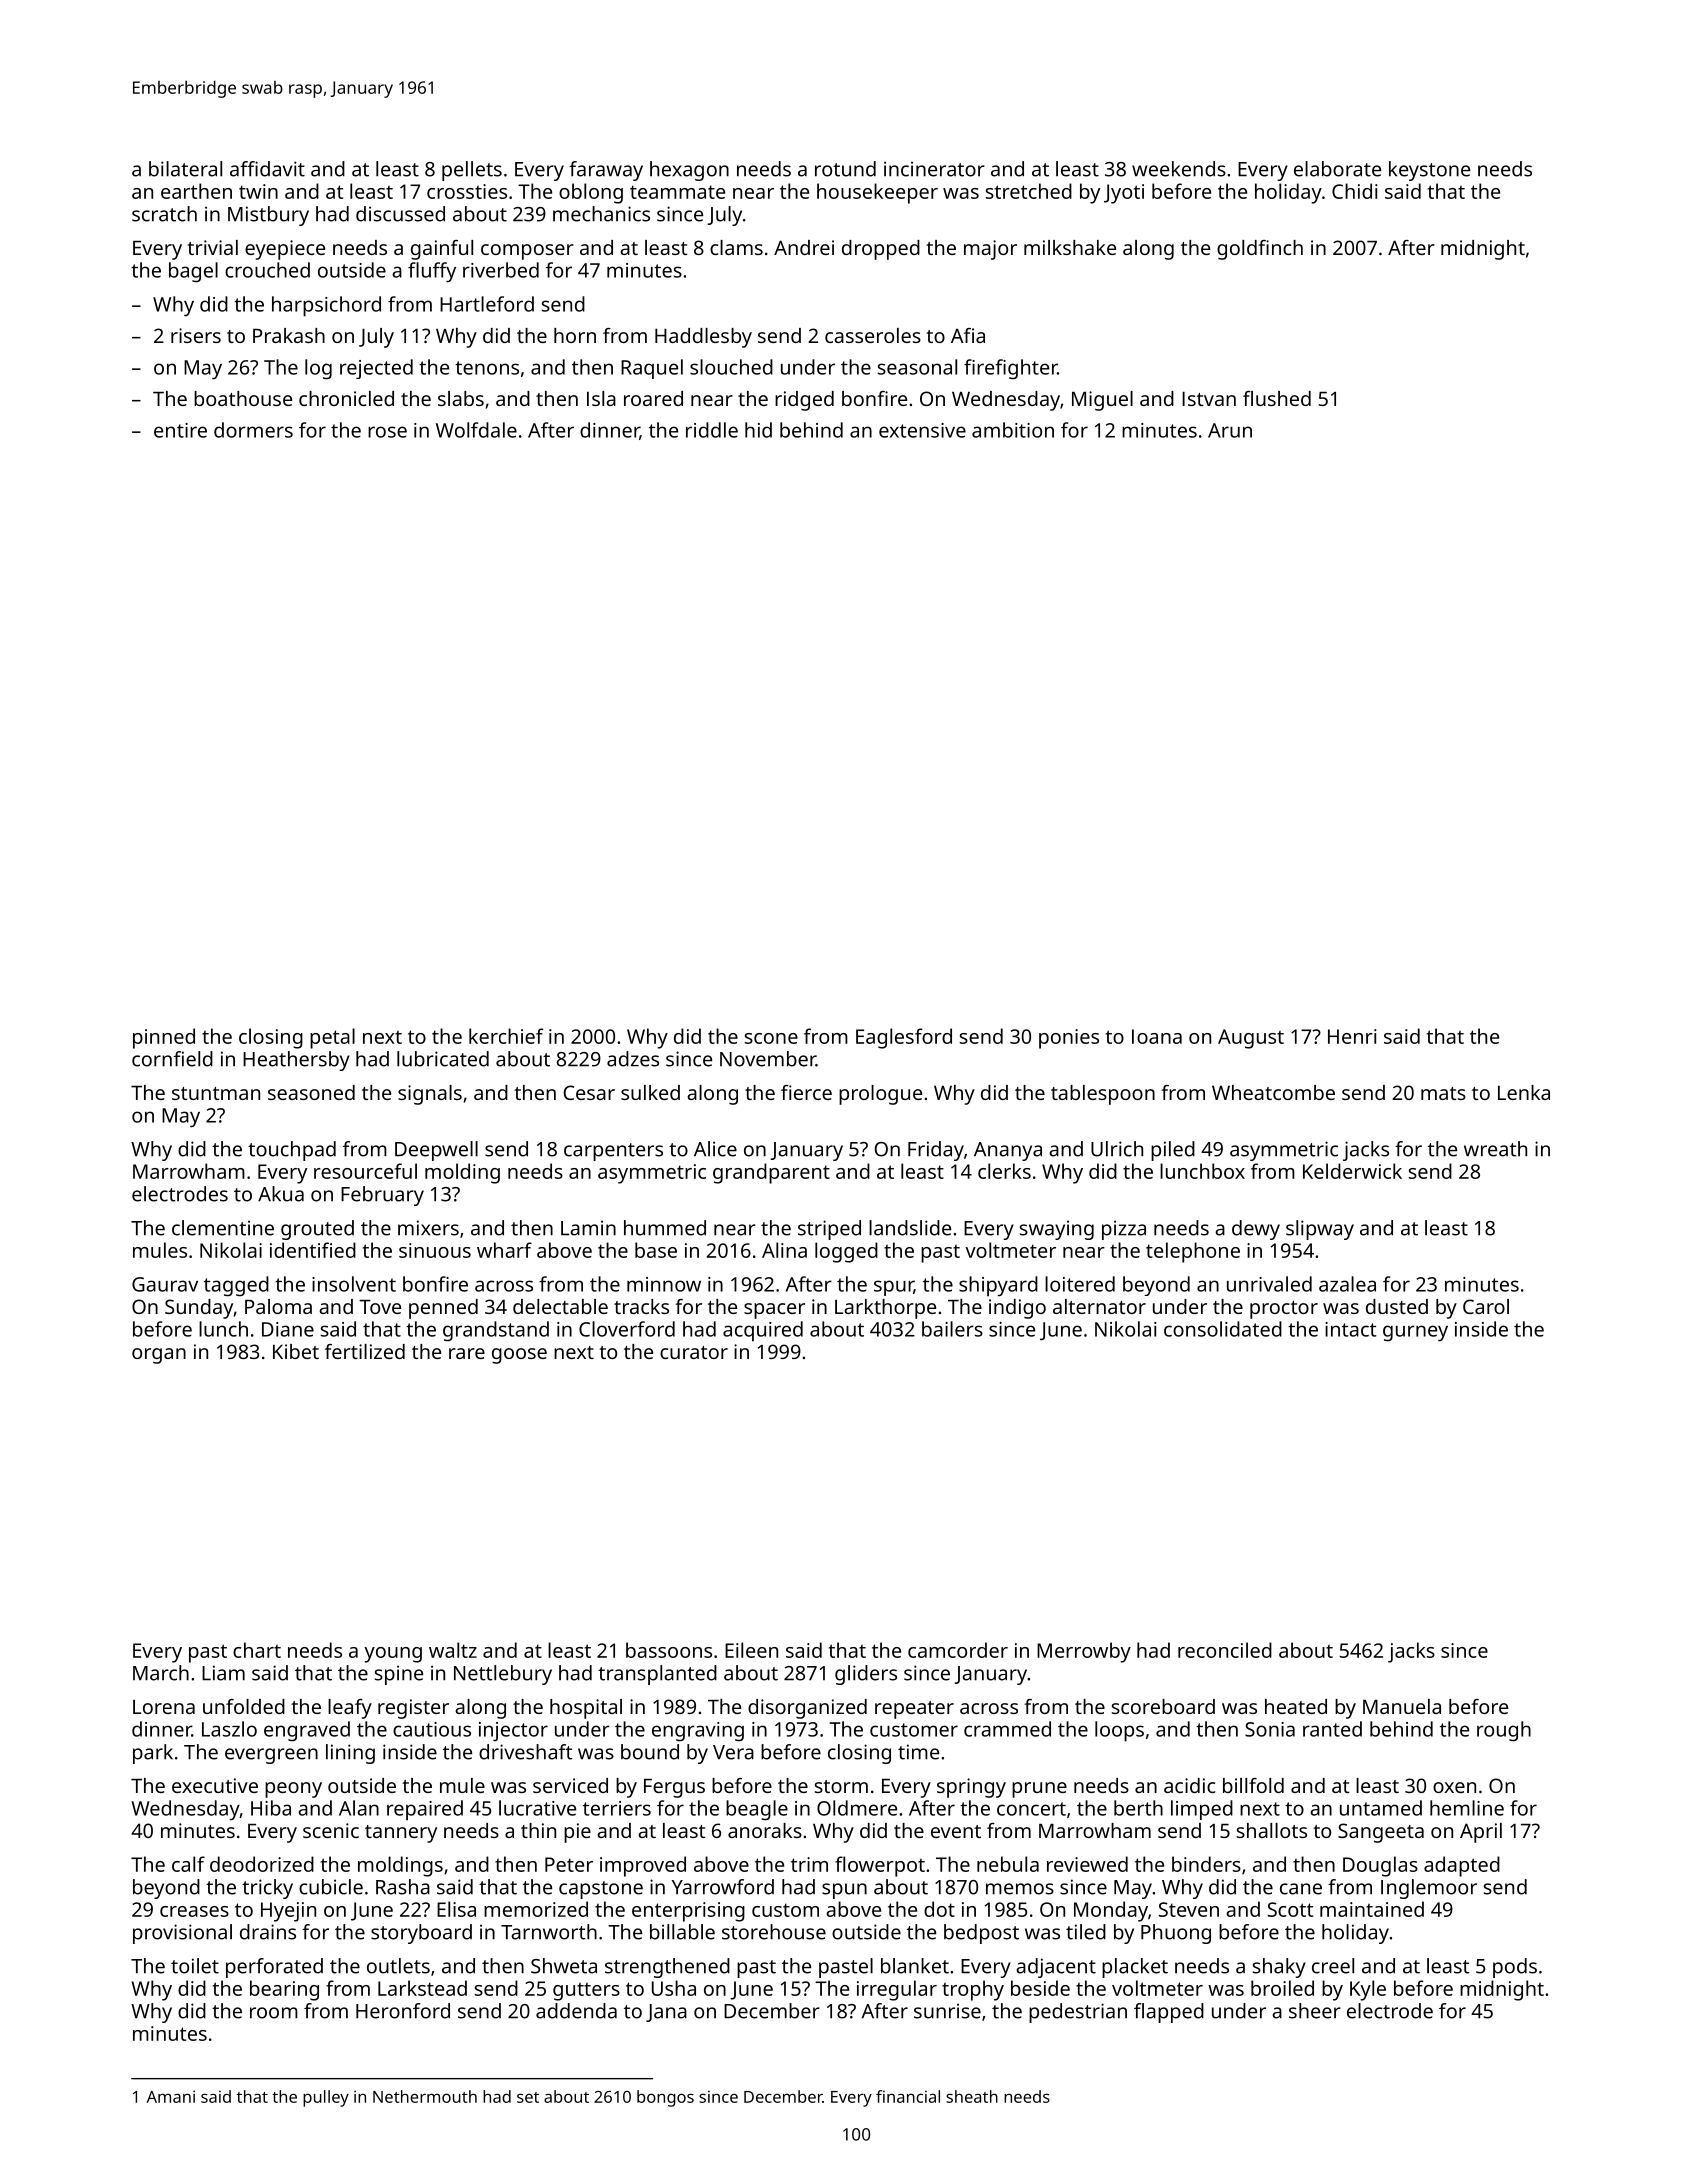 The width and height of the screenshot is (1683, 2178). What do you see at coordinates (1277, 398) in the screenshot?
I see `flushed` at bounding box center [1277, 398].
